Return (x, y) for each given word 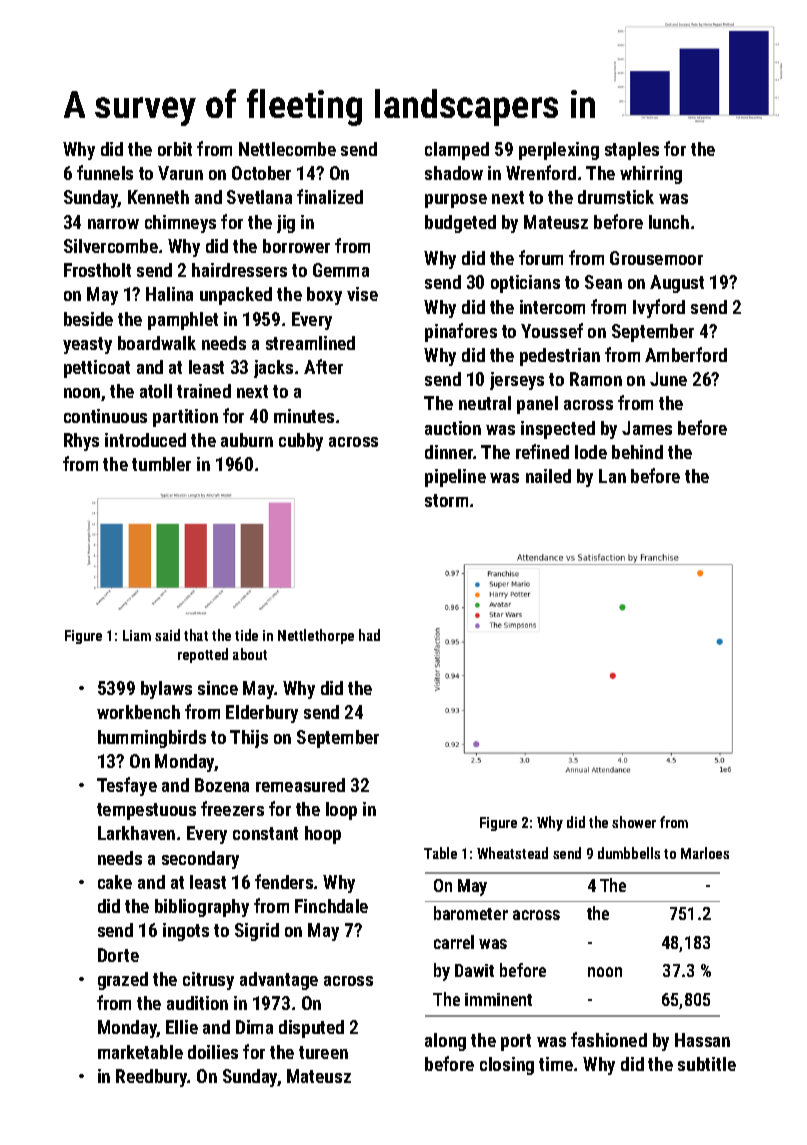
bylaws (166, 690)
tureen (323, 1052)
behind (637, 452)
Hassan (702, 1040)
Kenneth (158, 197)
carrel (454, 942)
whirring (651, 175)
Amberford (686, 354)
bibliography (202, 908)
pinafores (461, 332)
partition (185, 418)
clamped (457, 151)
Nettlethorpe (316, 636)
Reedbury (152, 1078)
